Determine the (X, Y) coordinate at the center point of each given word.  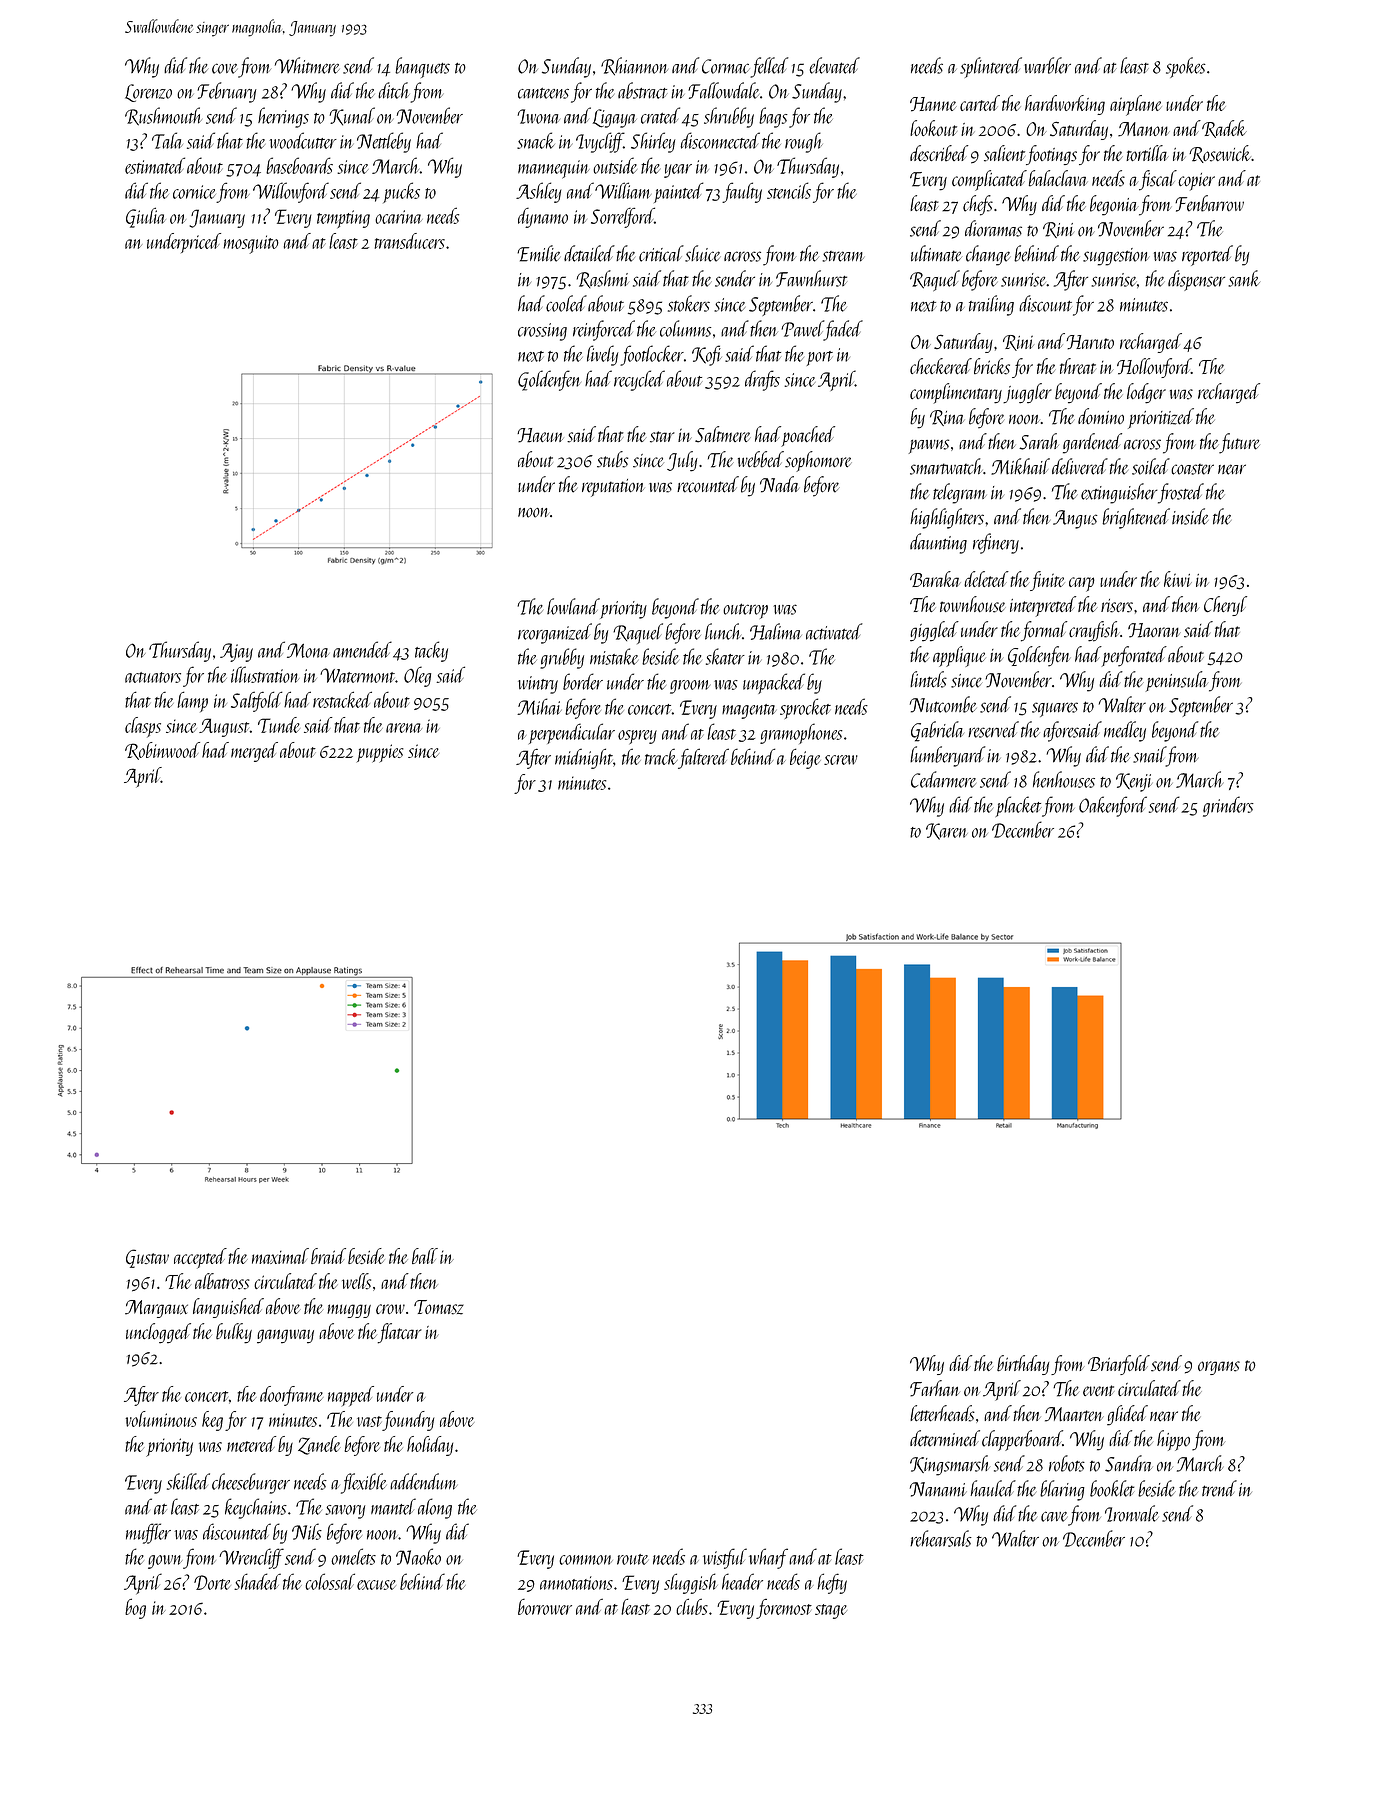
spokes (1186, 67)
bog (135, 1608)
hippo (1173, 1440)
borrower (545, 1607)
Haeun (540, 435)
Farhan (935, 1388)
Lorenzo (148, 93)
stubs (612, 459)
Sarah (1039, 441)
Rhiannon (634, 66)
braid (328, 1256)
